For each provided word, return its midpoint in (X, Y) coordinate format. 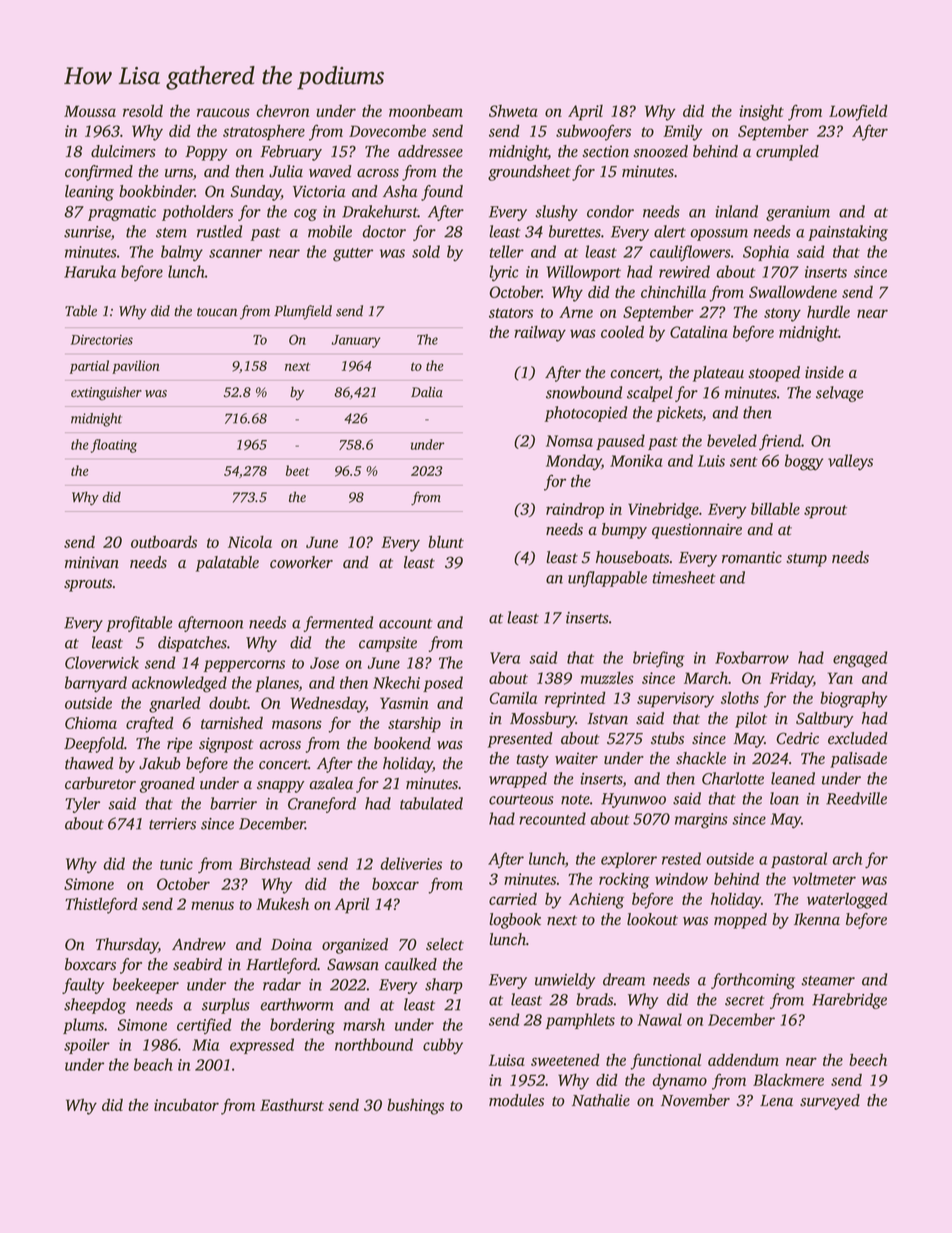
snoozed (660, 151)
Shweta (513, 111)
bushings (415, 1106)
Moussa (90, 111)
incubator (186, 1104)
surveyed (830, 1102)
